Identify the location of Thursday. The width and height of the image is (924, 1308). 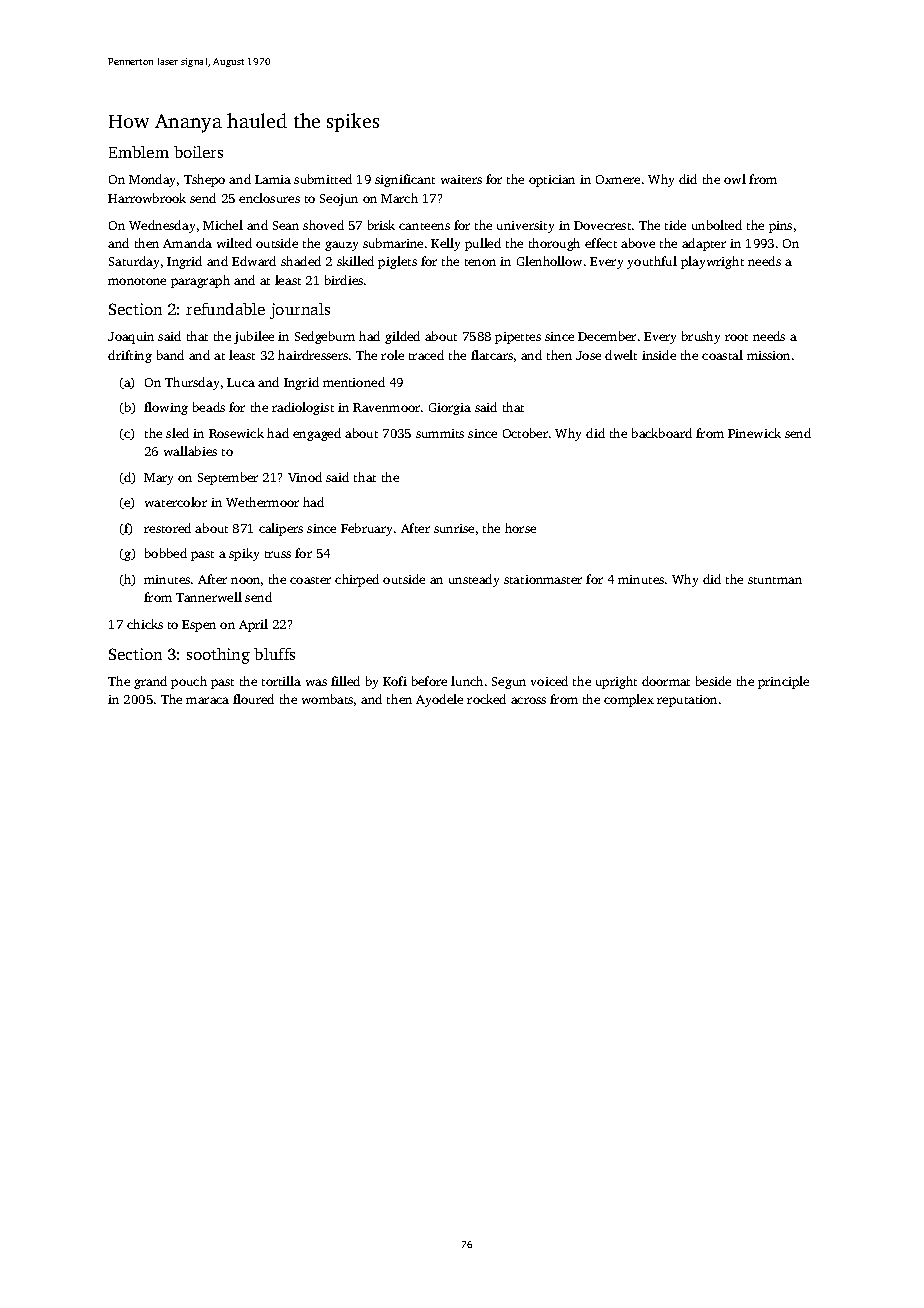
(192, 383).
